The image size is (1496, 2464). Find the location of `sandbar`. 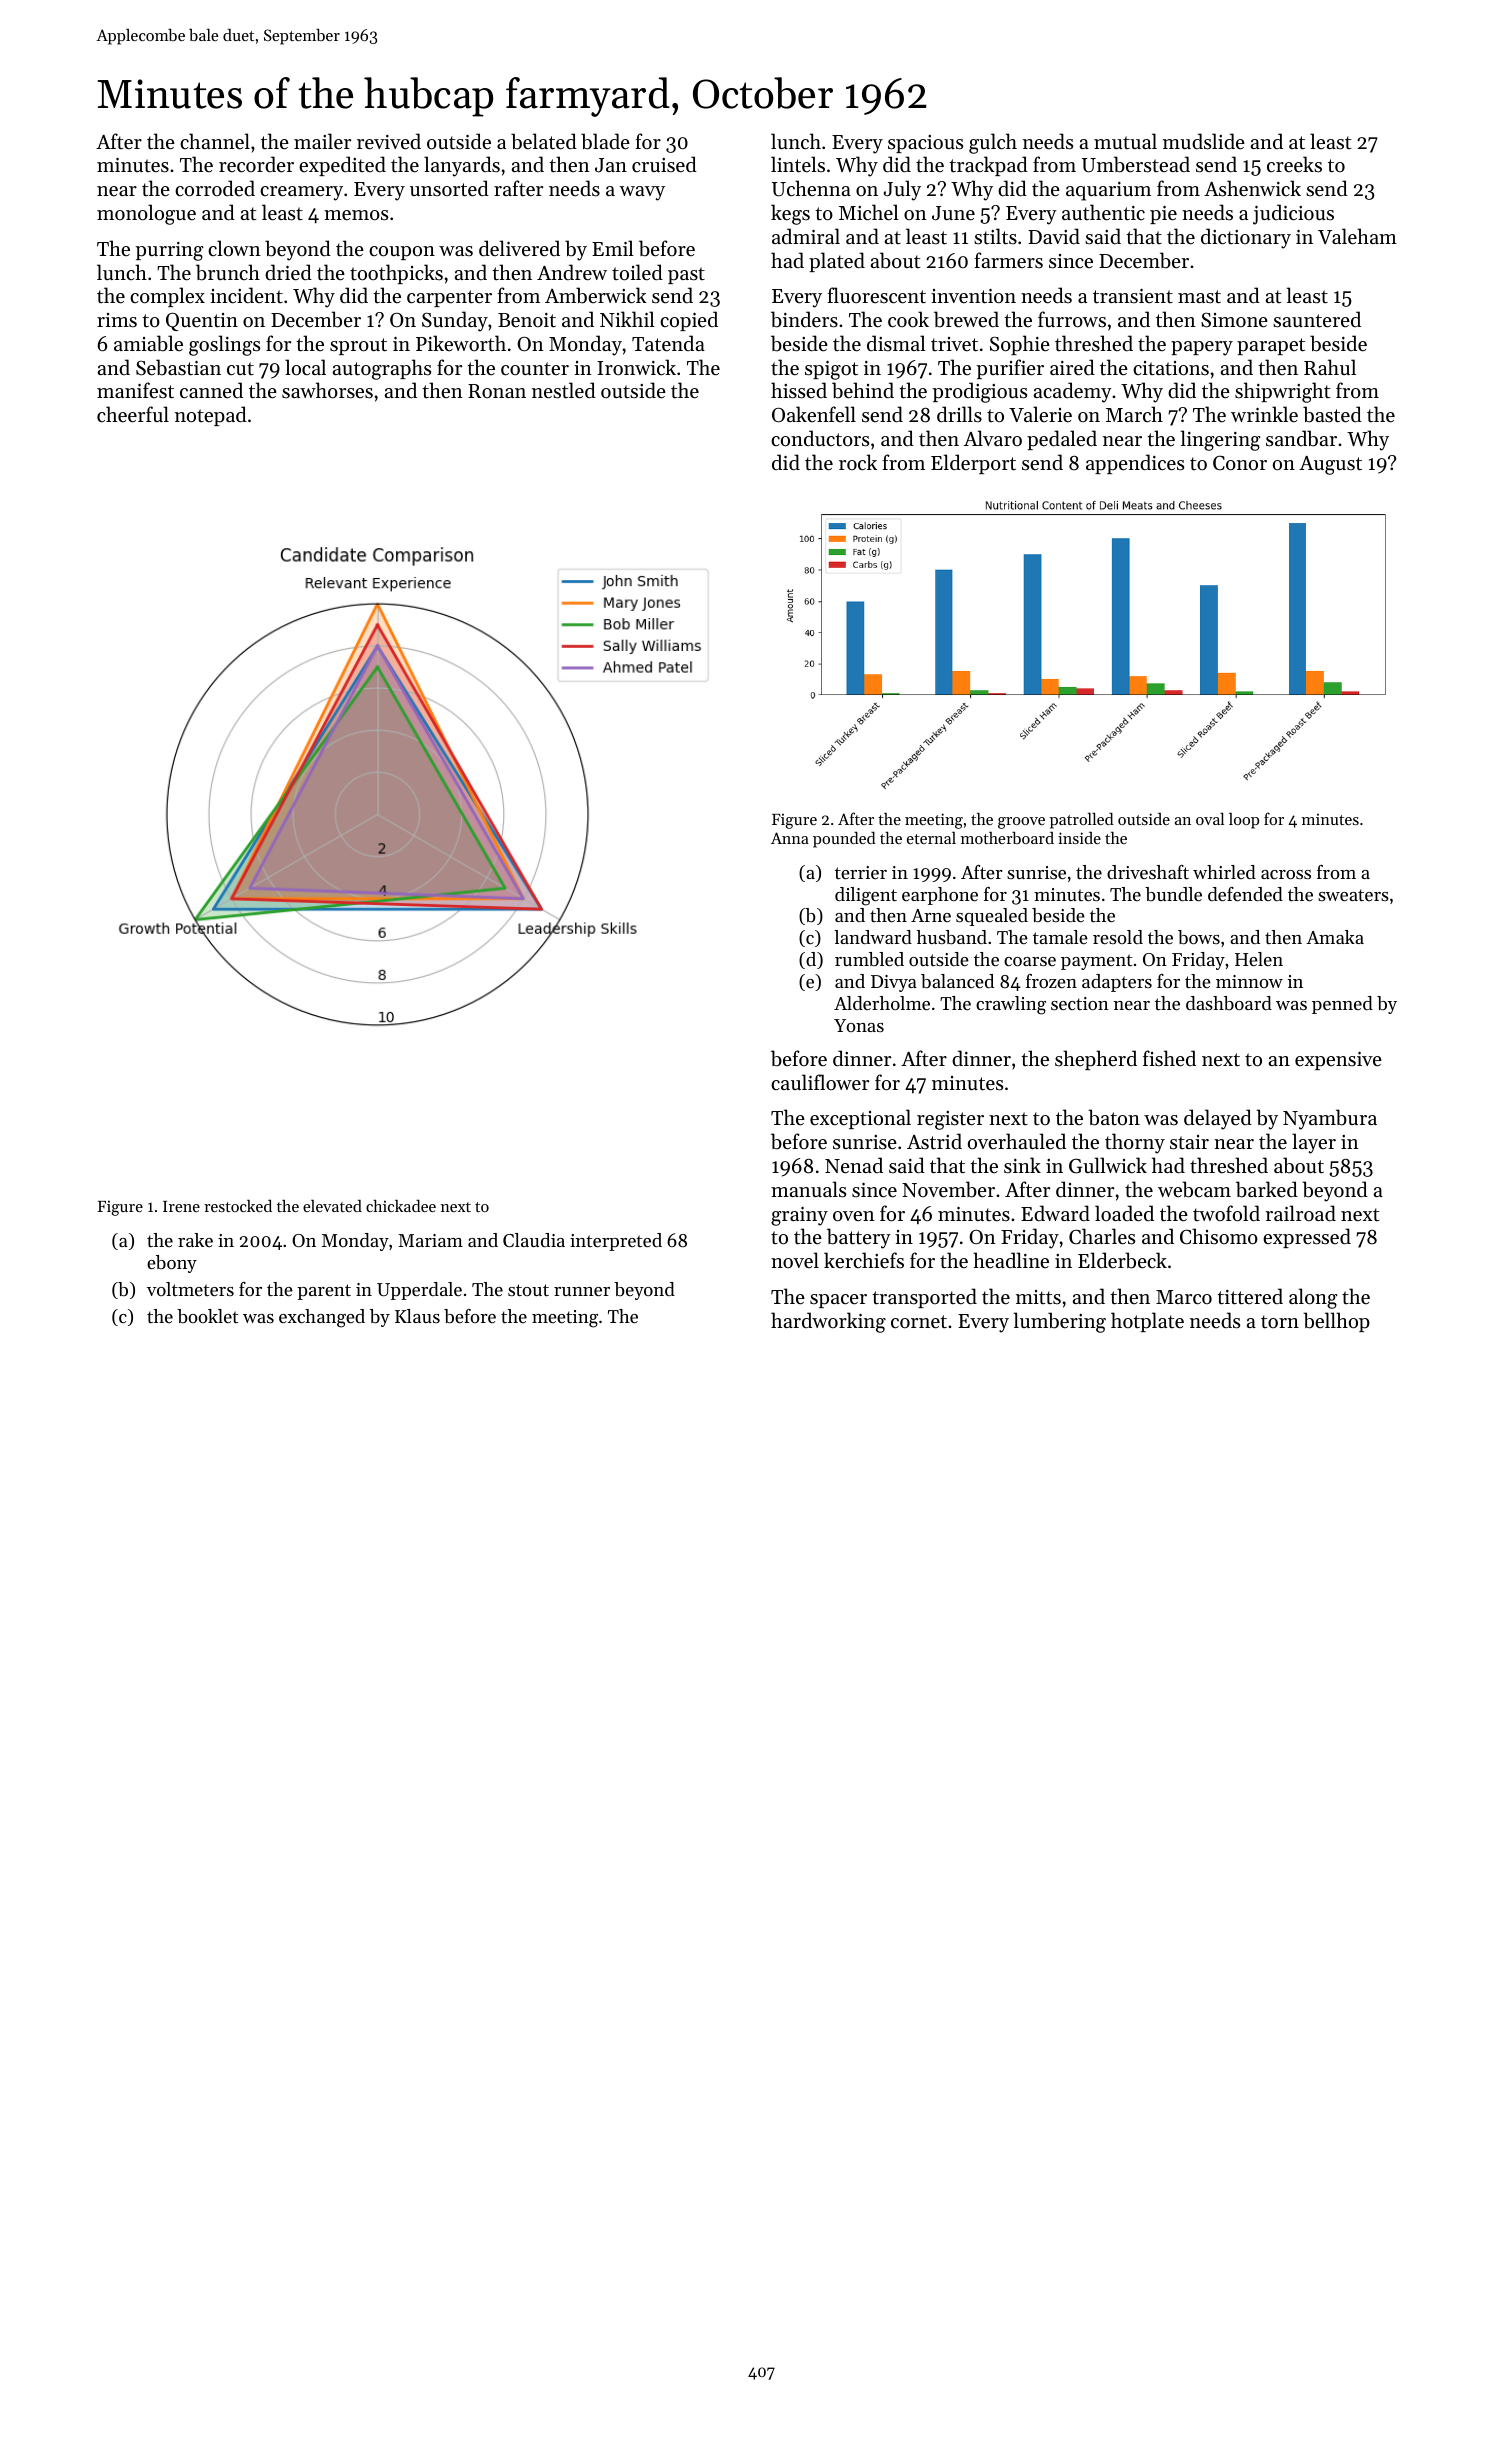

sandbar is located at coordinates (1301, 438).
